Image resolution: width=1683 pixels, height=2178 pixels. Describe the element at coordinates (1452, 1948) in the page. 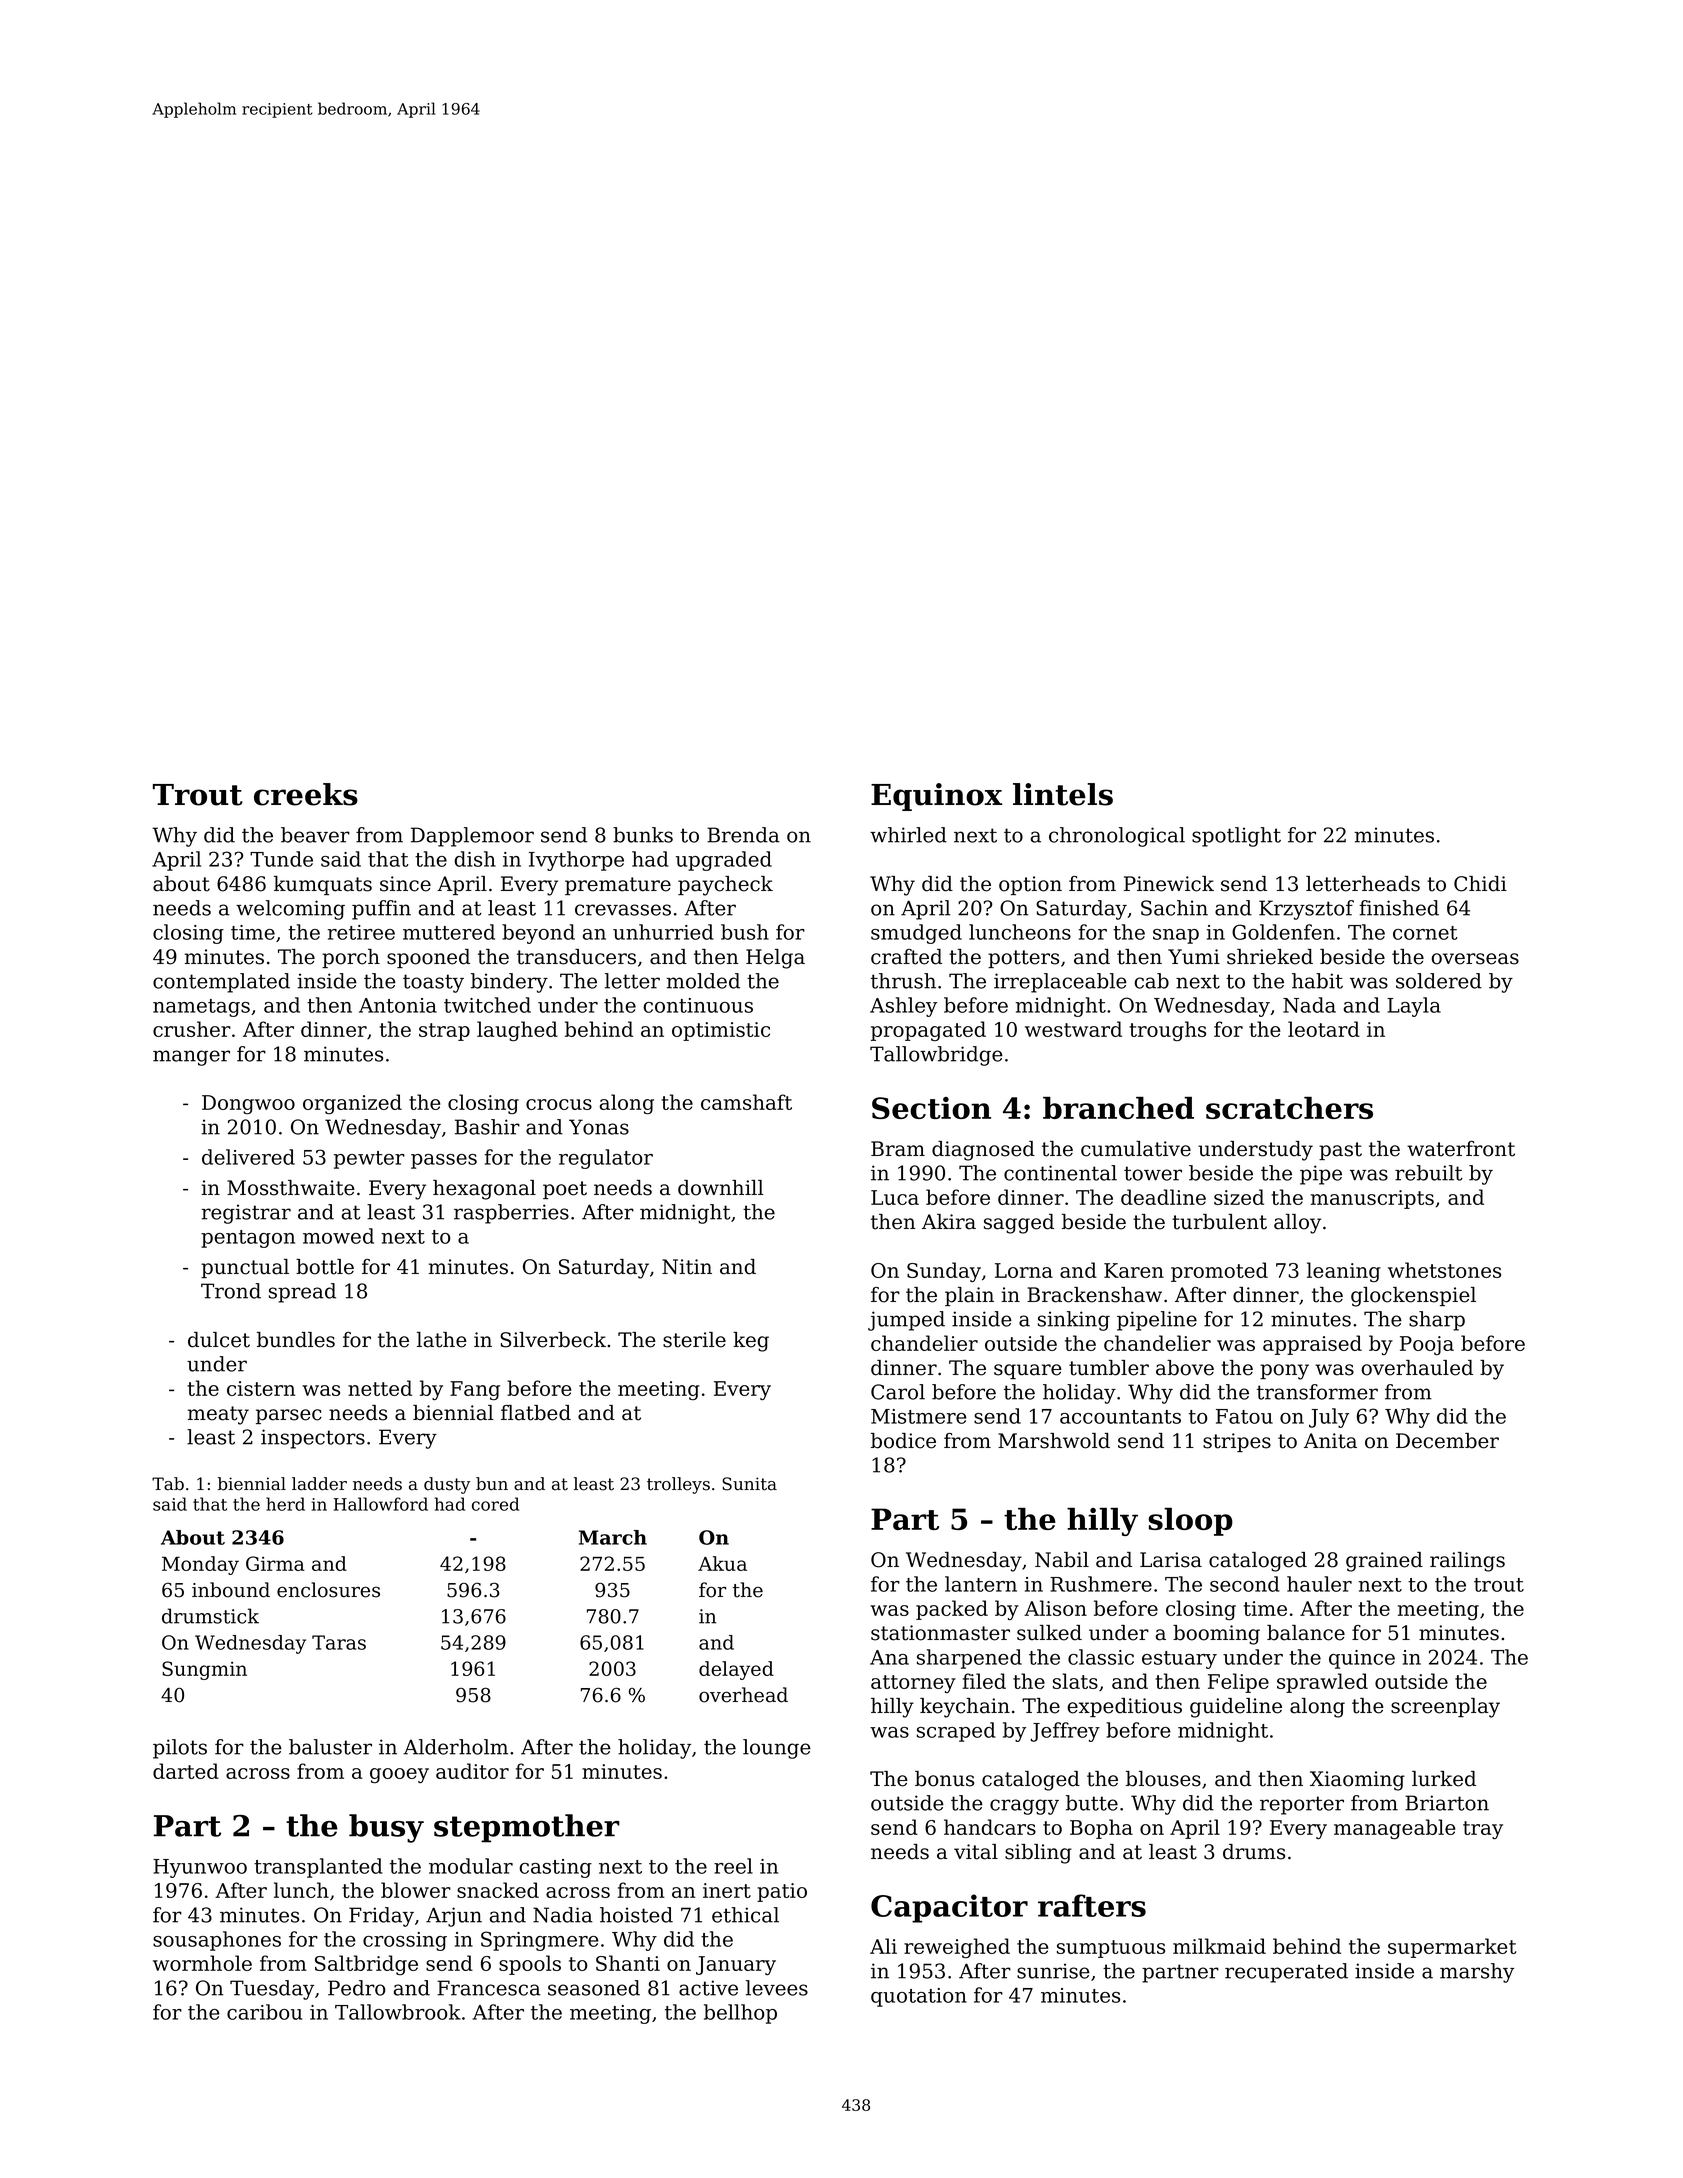

I see `supermarket` at that location.
